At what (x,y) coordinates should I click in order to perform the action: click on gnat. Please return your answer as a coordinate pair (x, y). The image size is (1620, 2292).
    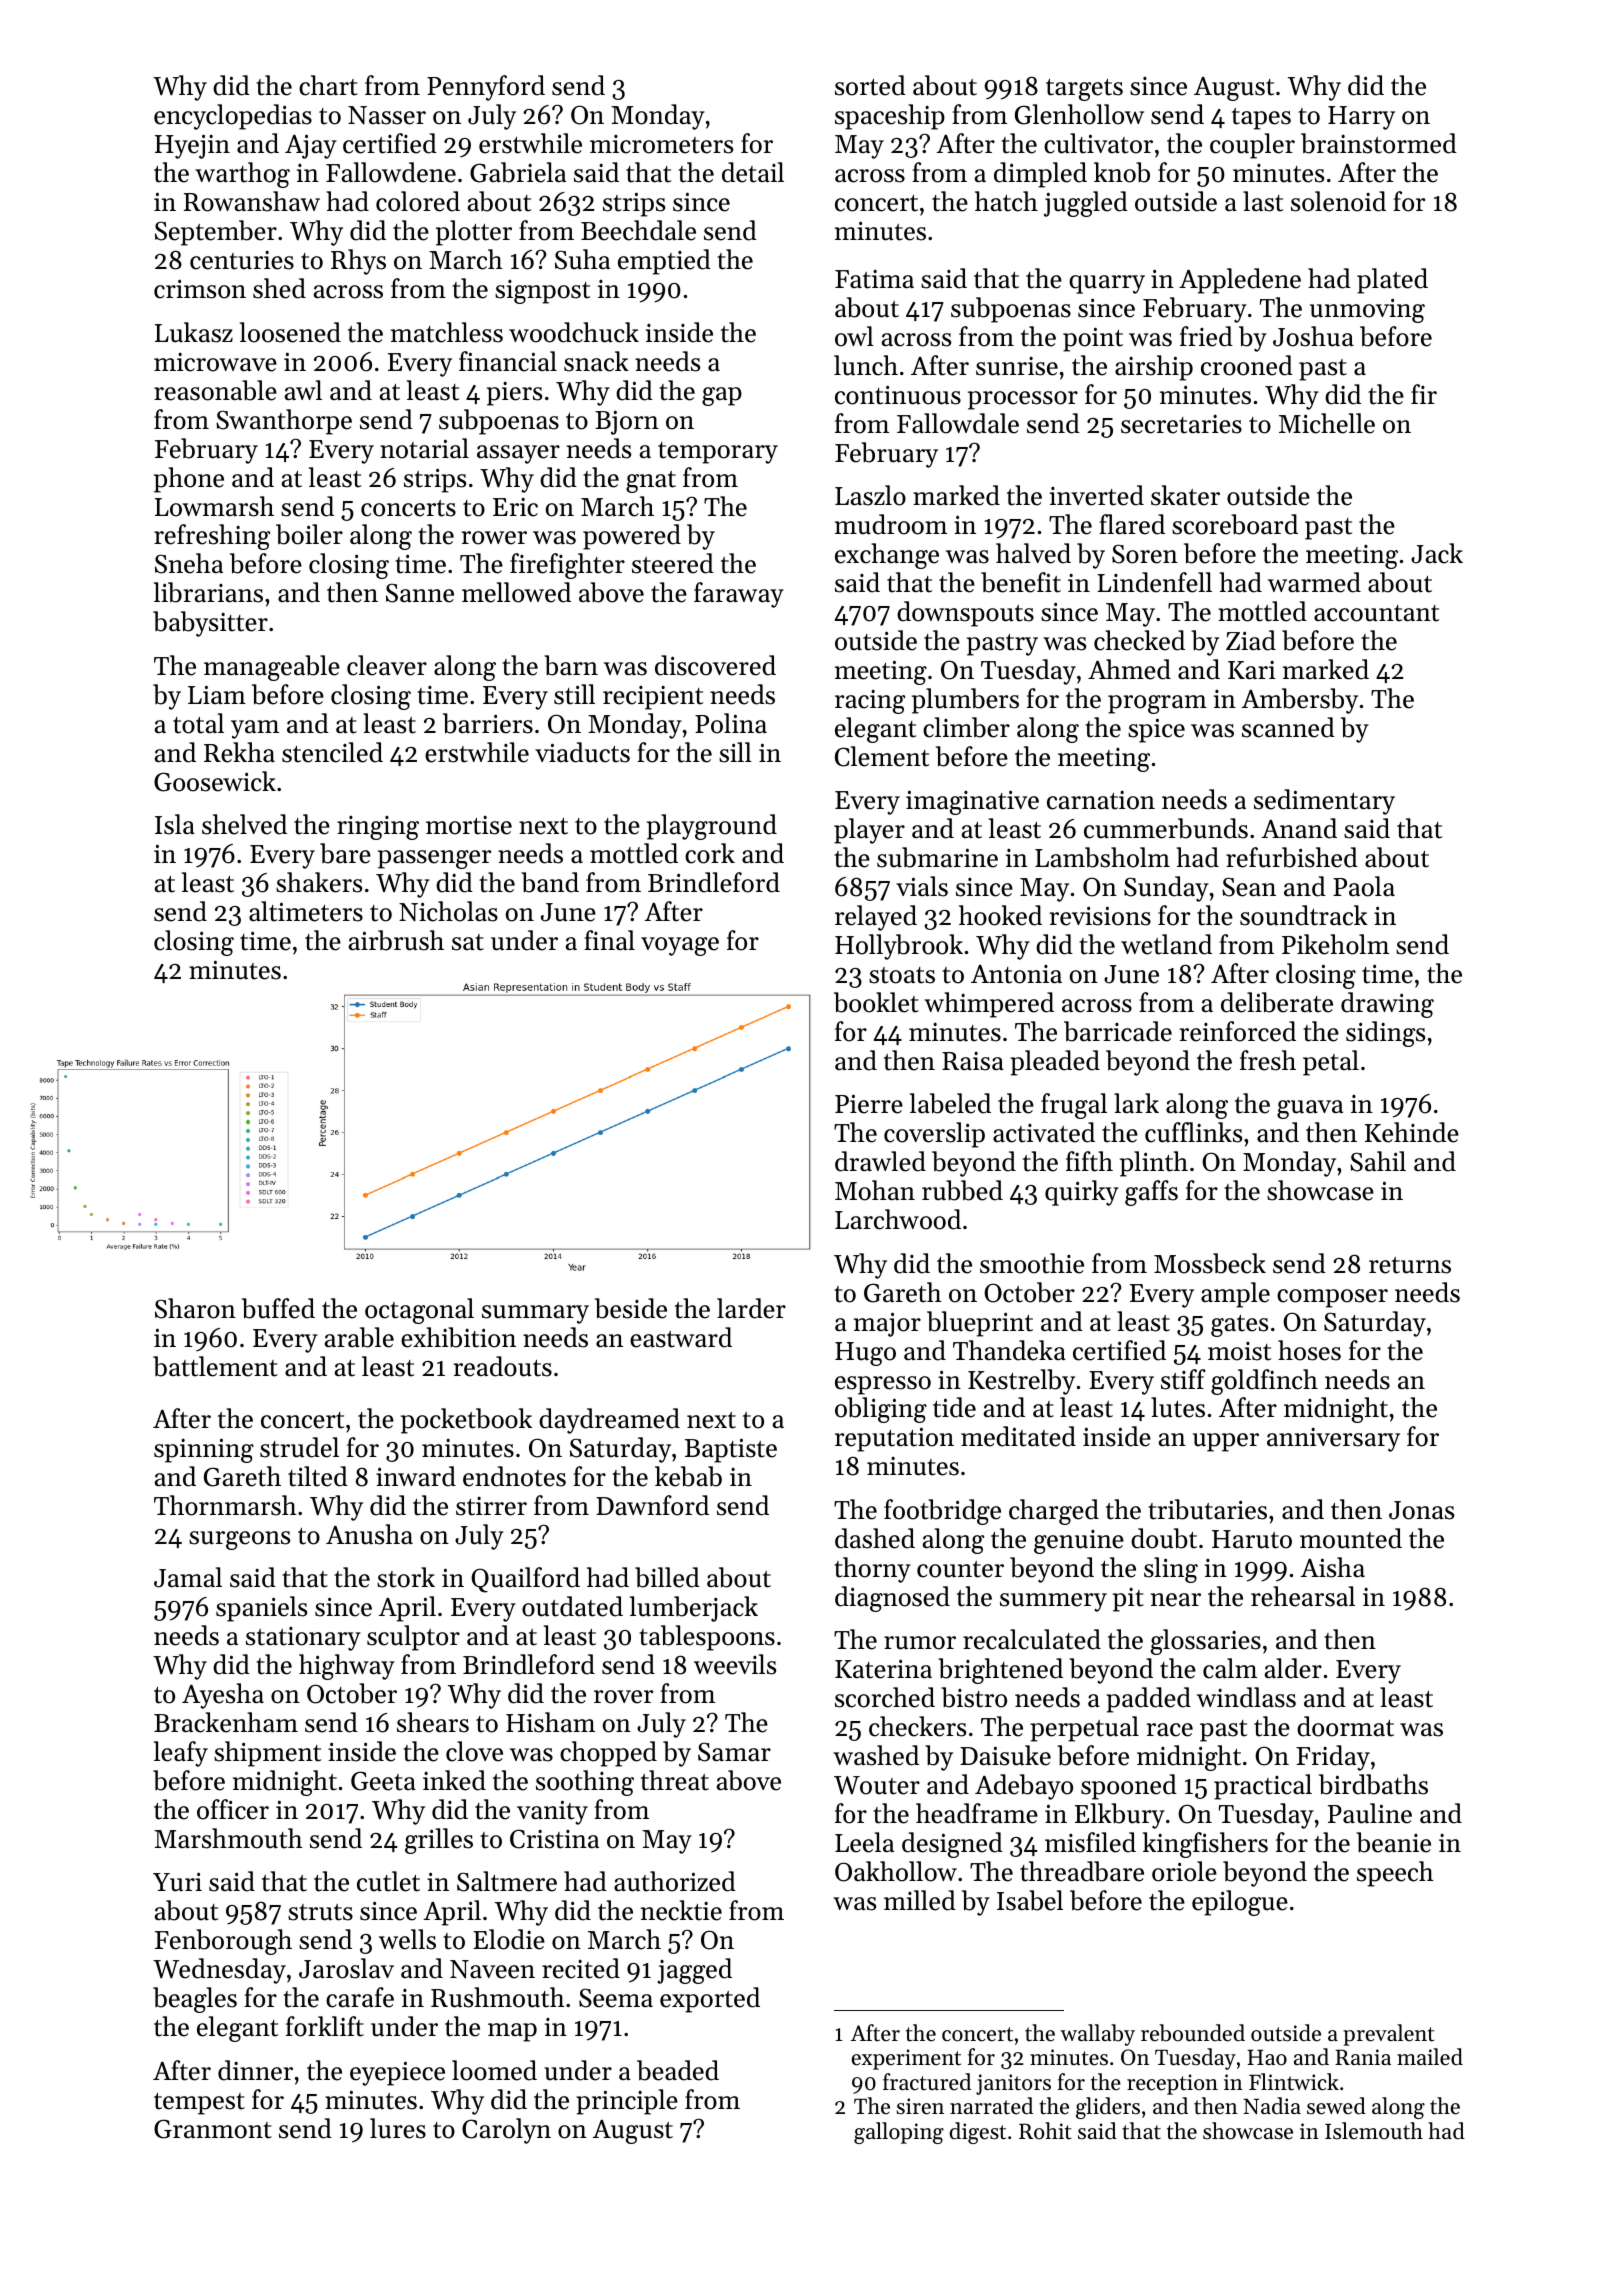
    Looking at the image, I should click on (651, 482).
